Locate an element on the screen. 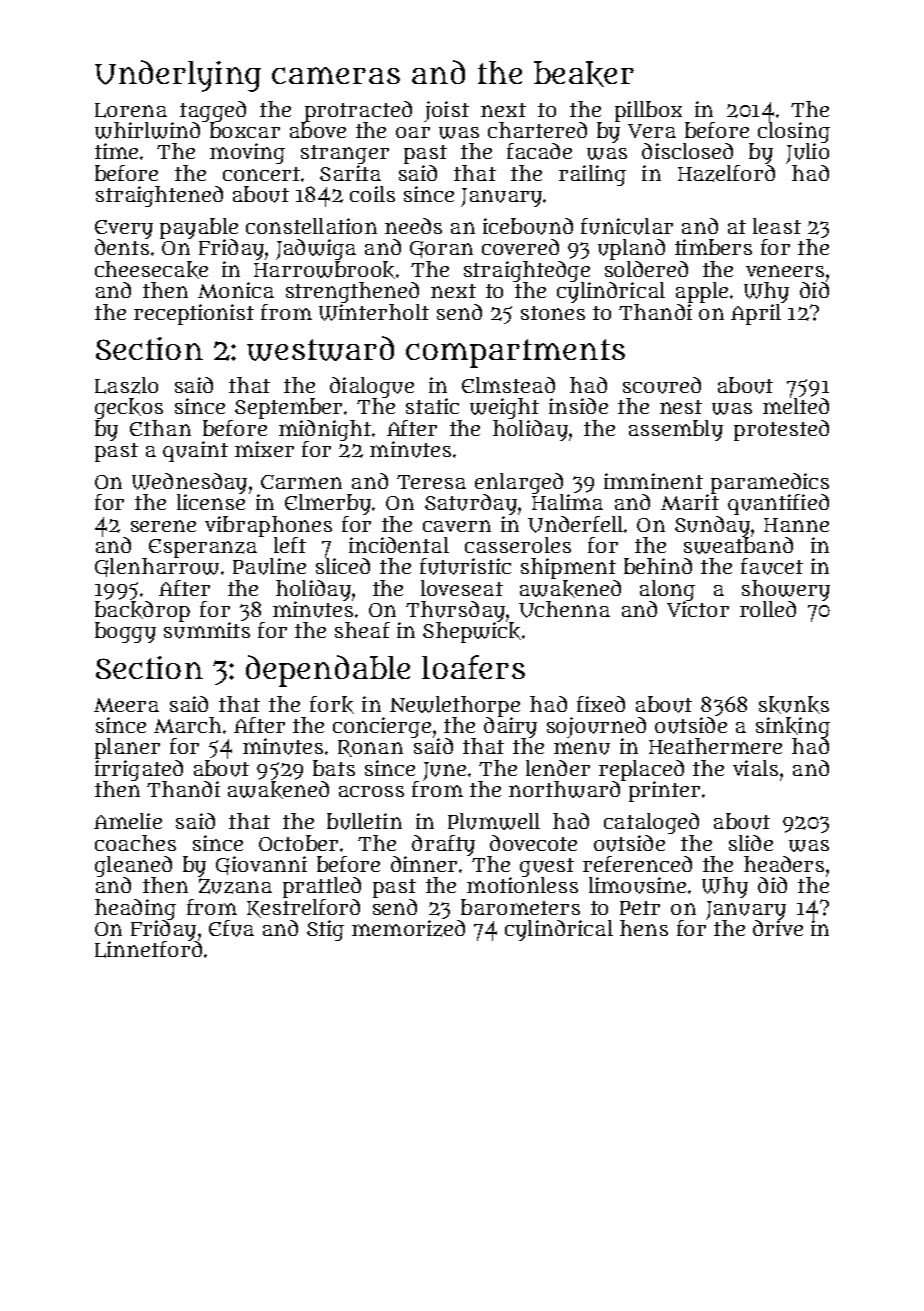 The height and width of the screenshot is (1311, 924). pillbox is located at coordinates (648, 111).
